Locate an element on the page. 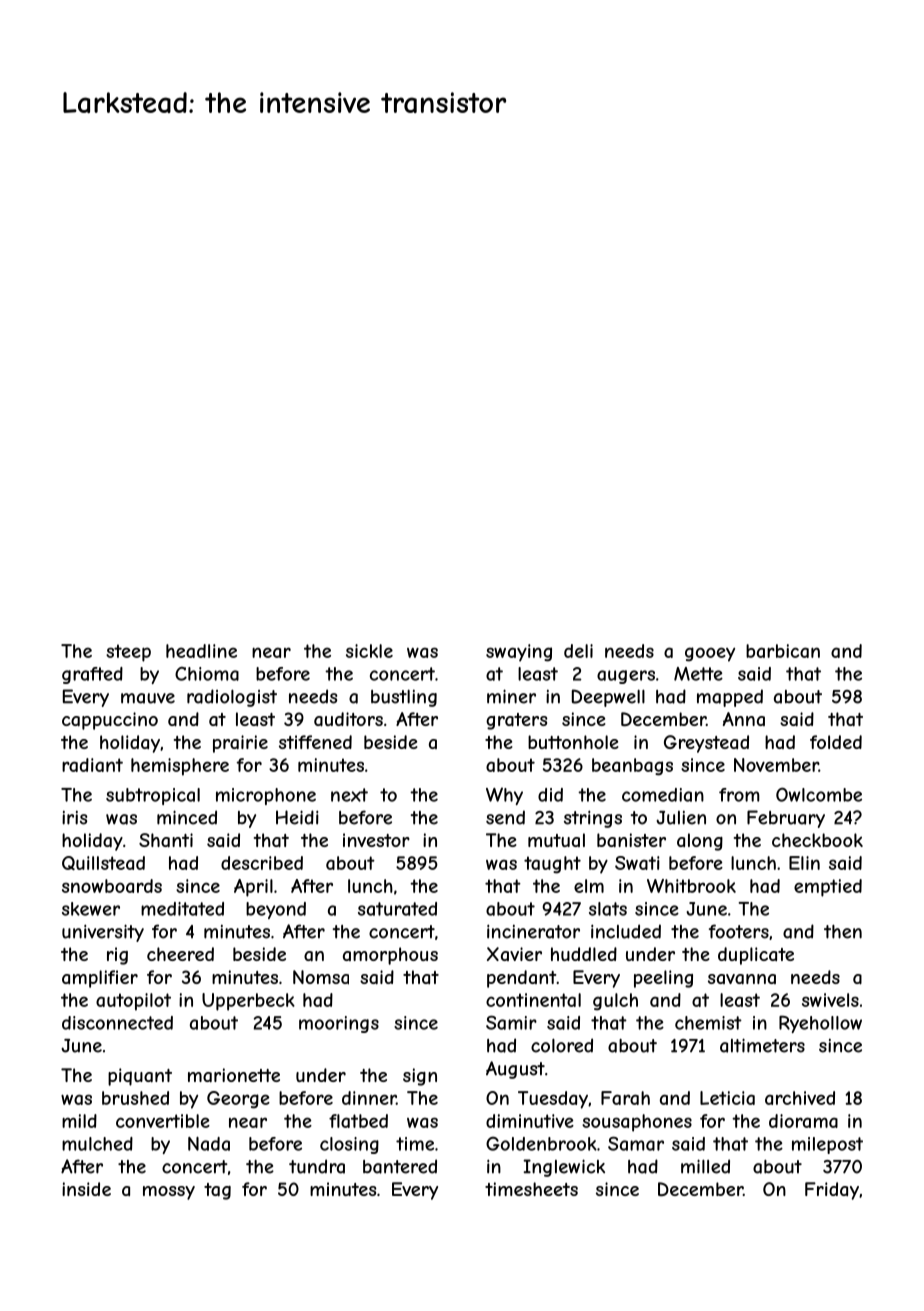  chemist is located at coordinates (708, 1023).
